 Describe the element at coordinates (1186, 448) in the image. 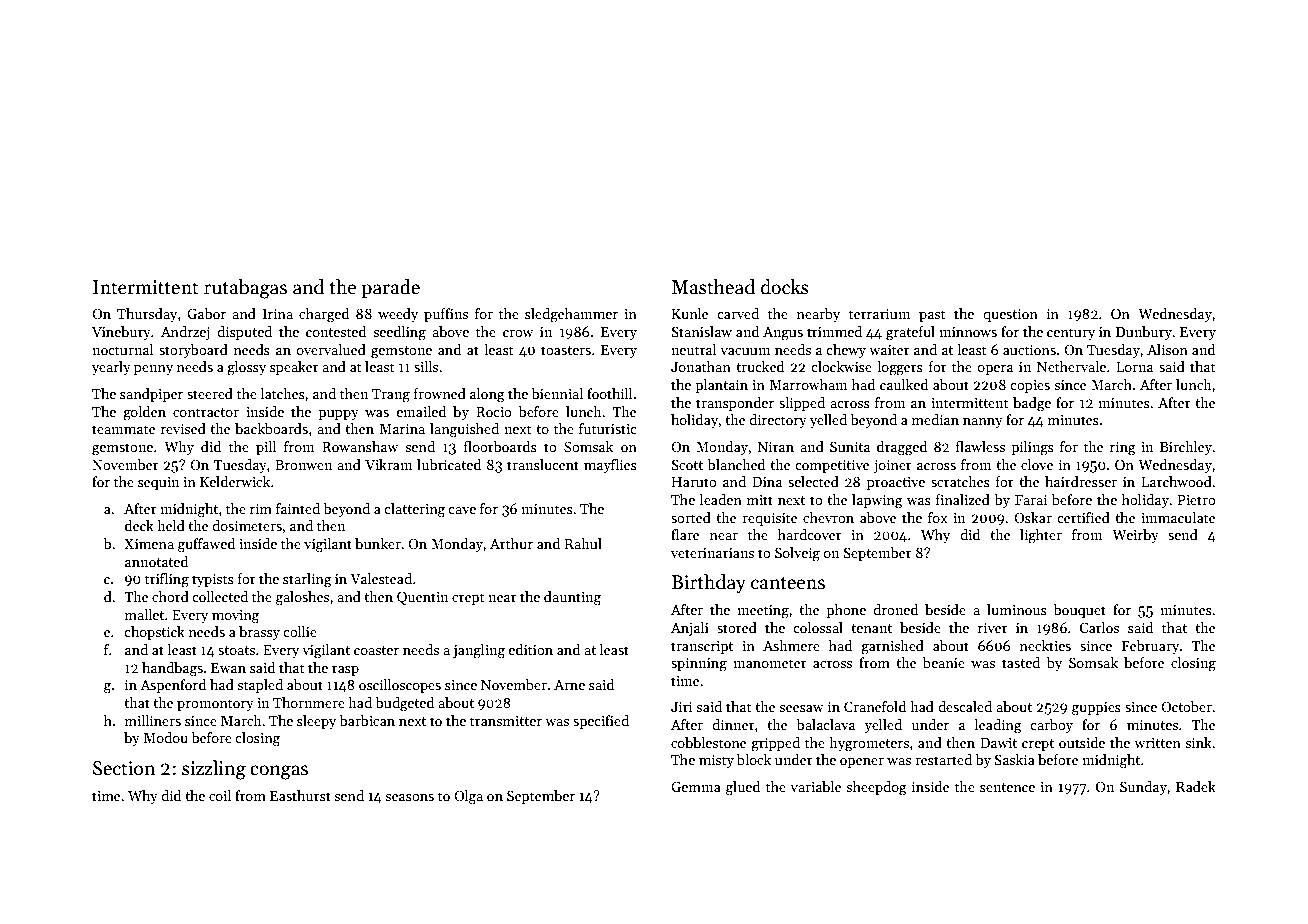

I see `Birchley` at that location.
